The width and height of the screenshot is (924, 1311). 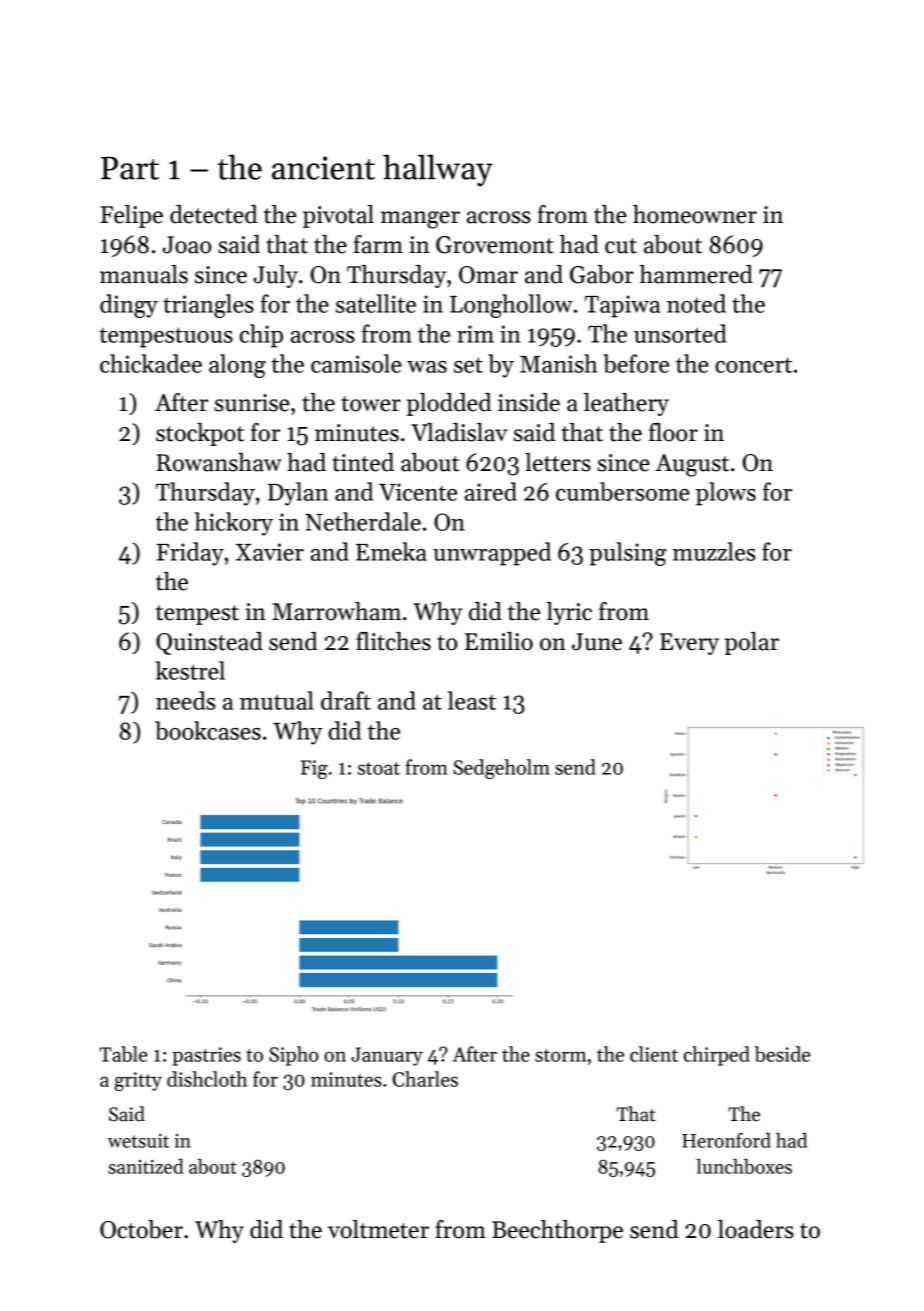 I want to click on tinted, so click(x=363, y=462).
